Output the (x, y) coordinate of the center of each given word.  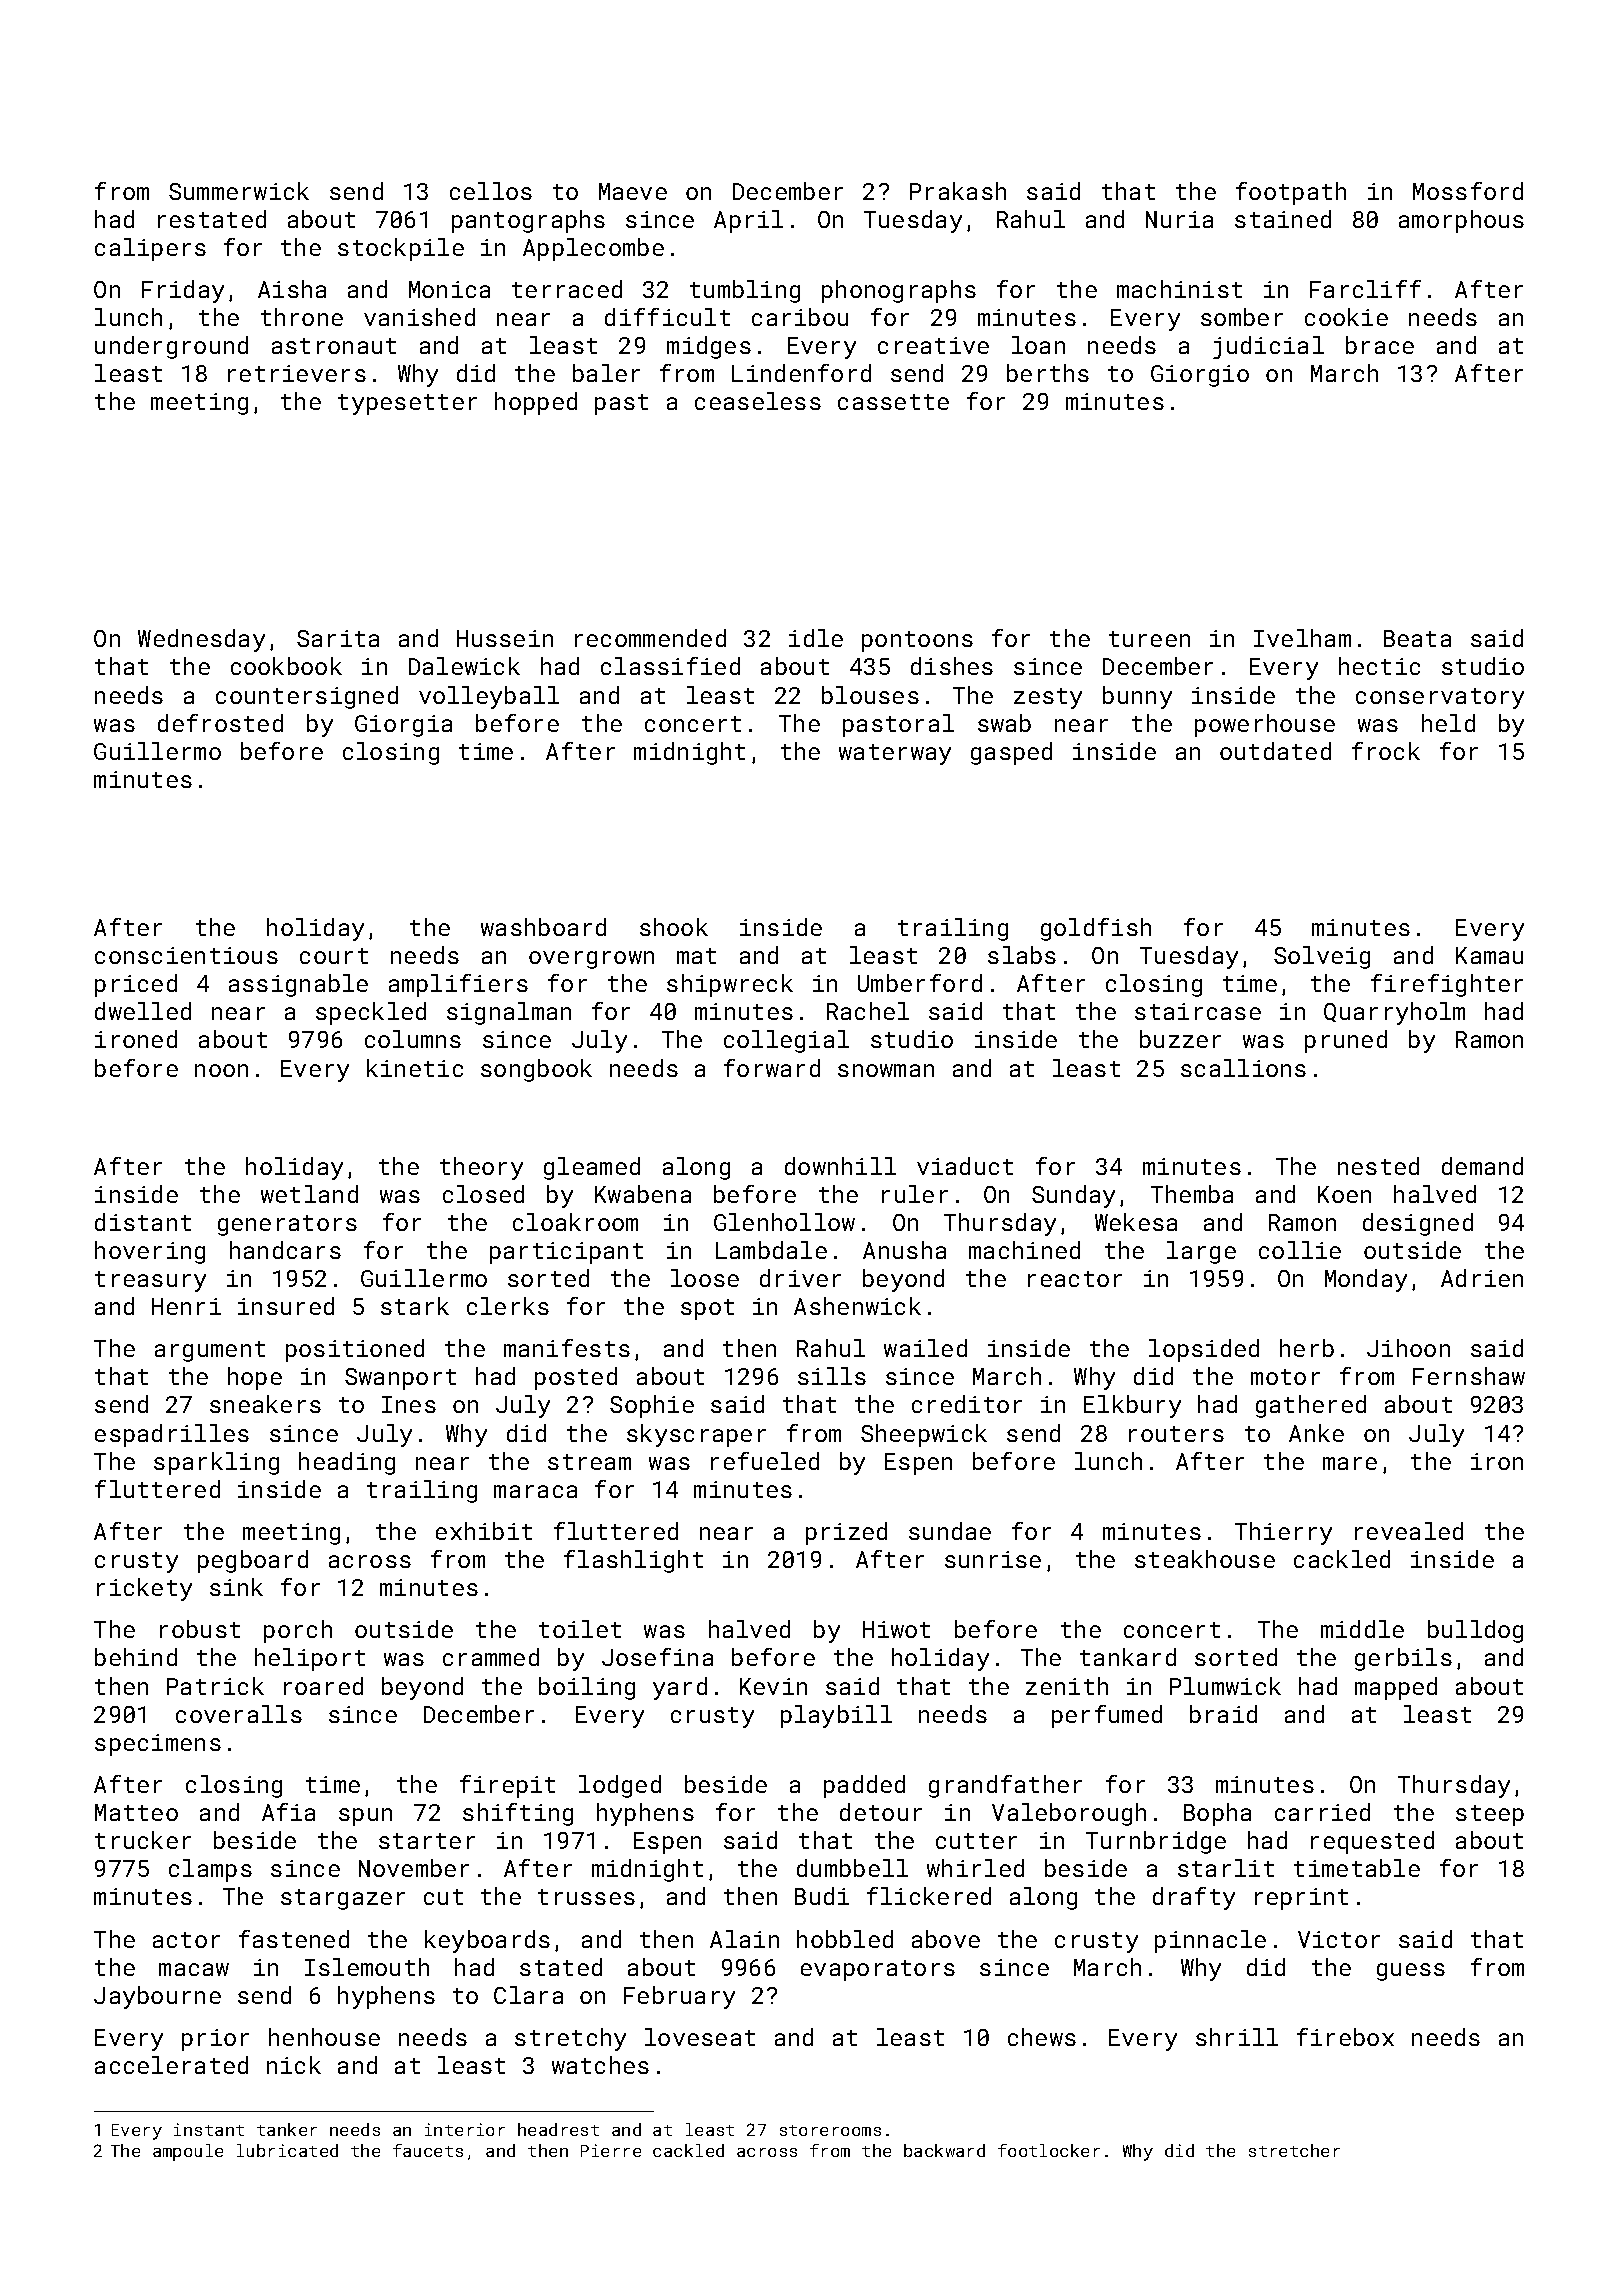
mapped (1396, 1688)
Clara (528, 1995)
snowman (886, 1070)
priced (136, 985)
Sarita (338, 638)
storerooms (830, 2130)
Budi (822, 1896)
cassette (893, 402)
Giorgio (1200, 376)
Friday (183, 291)
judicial (1268, 347)
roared (323, 1686)
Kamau (1489, 955)
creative (933, 345)
